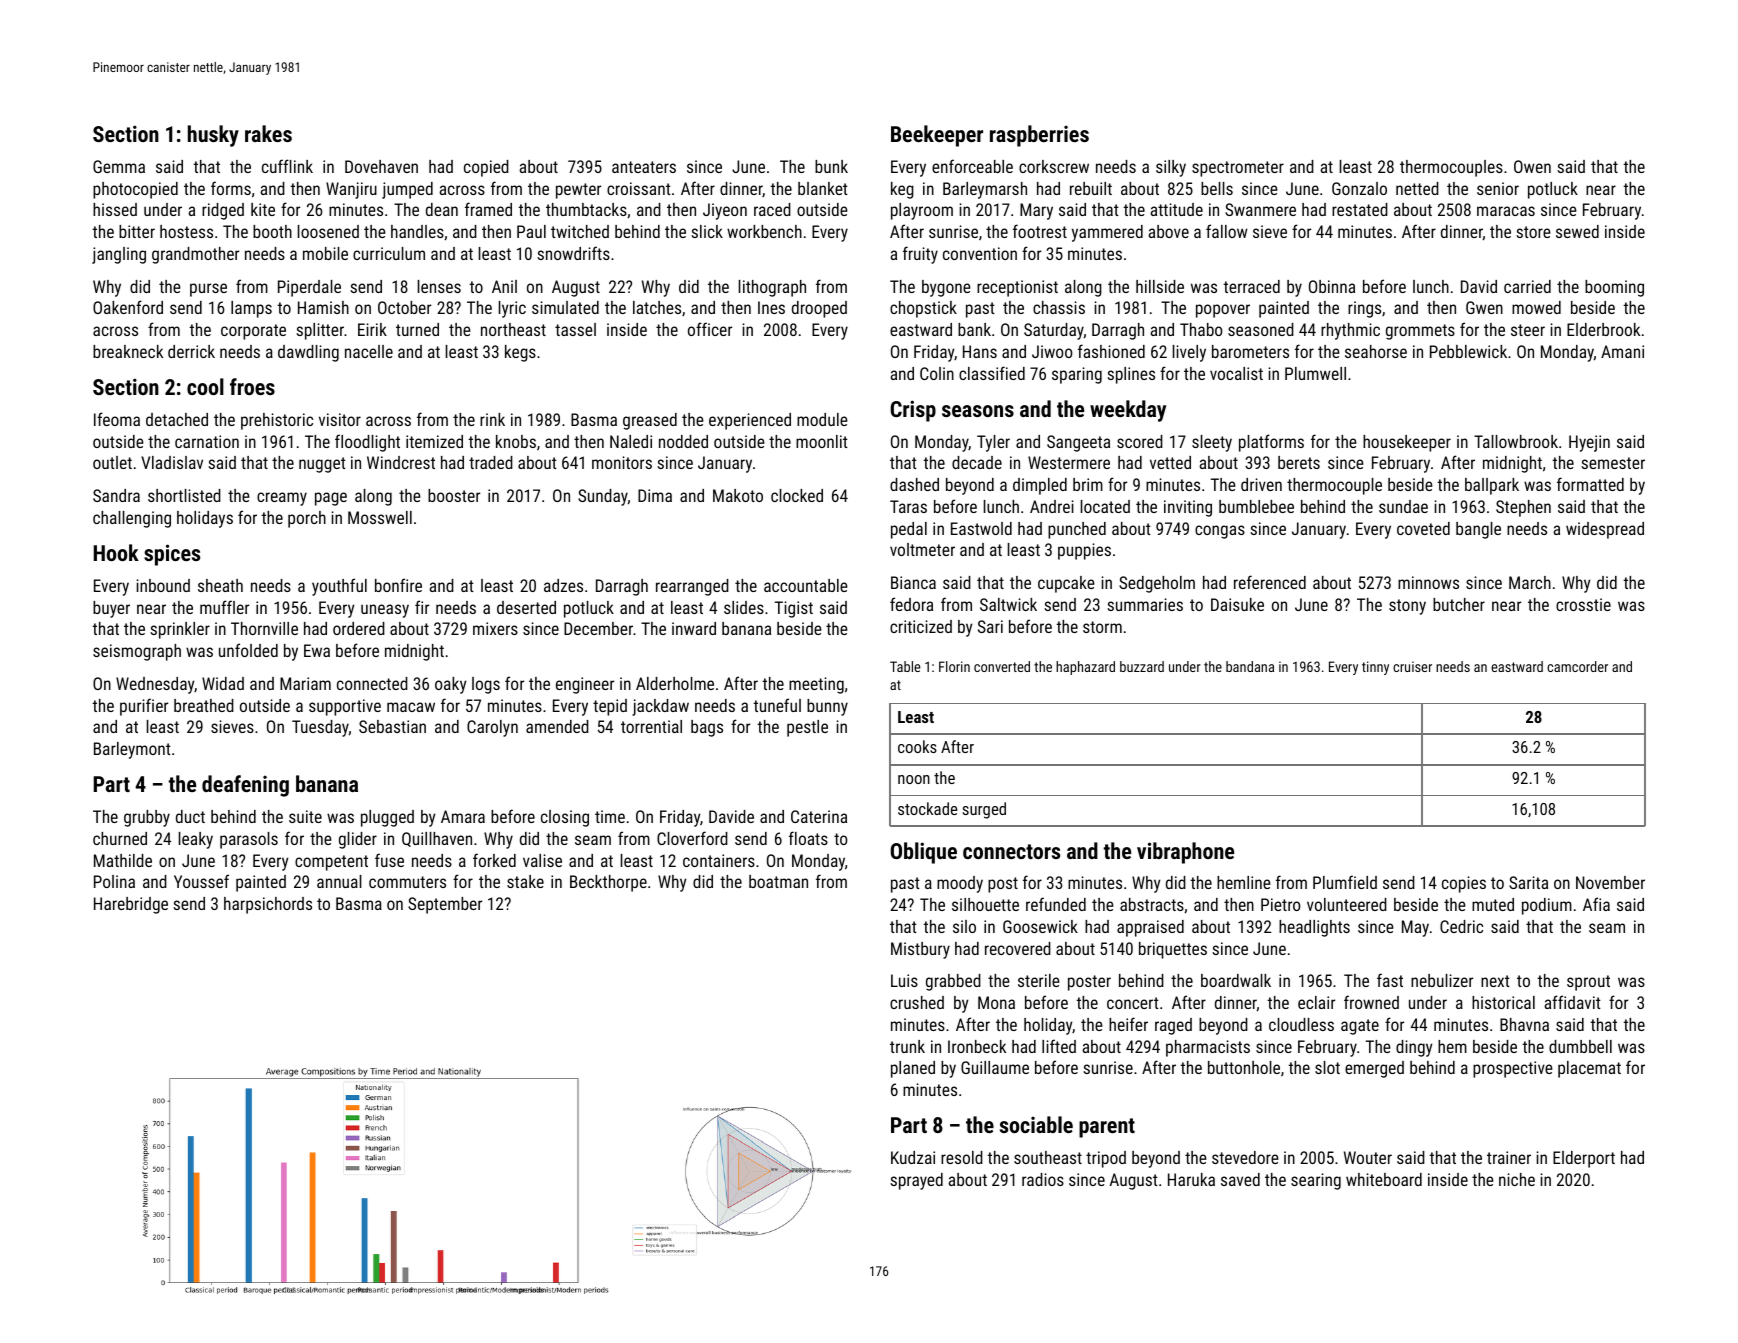 The image size is (1738, 1343). What do you see at coordinates (563, 585) in the page?
I see `adzes` at bounding box center [563, 585].
